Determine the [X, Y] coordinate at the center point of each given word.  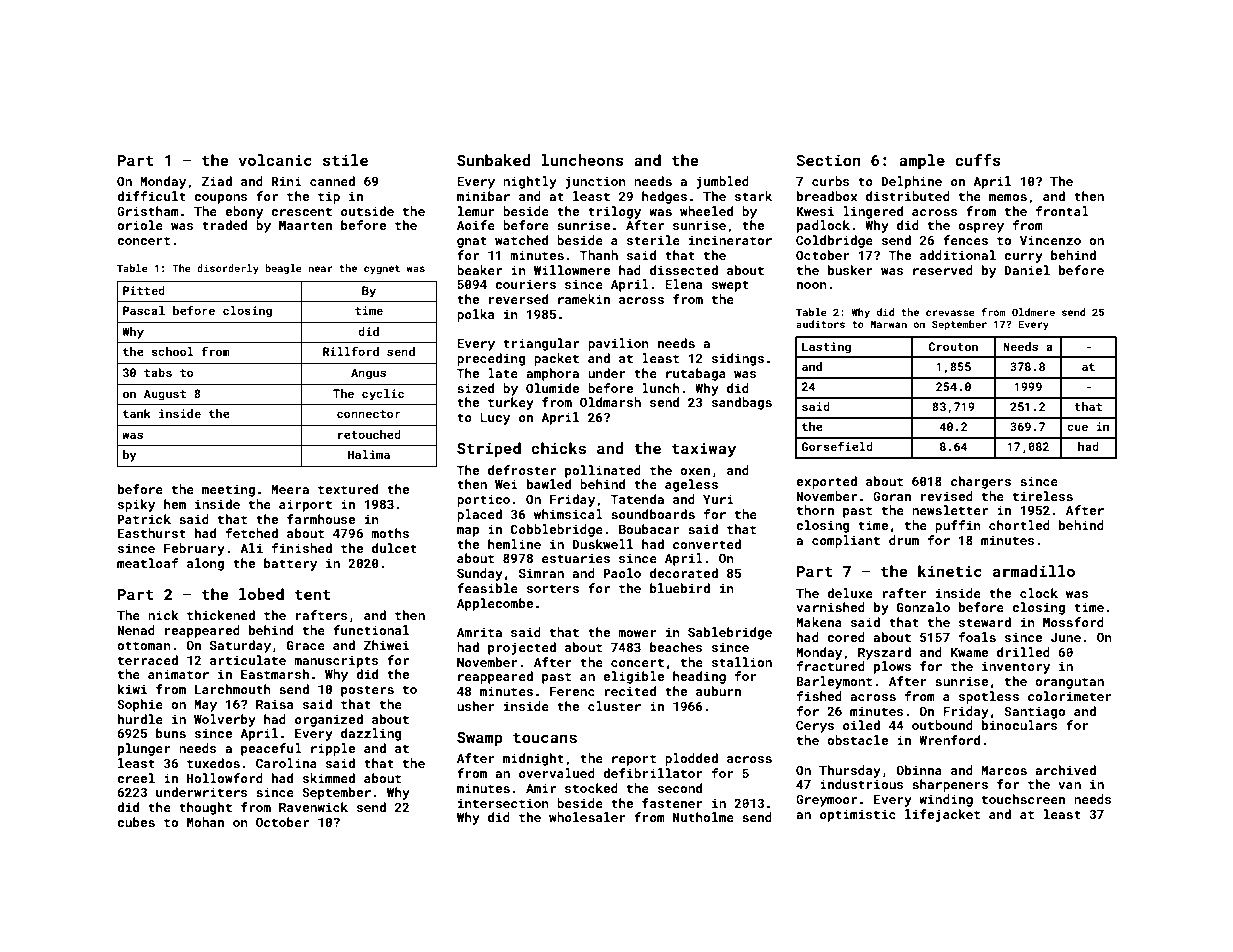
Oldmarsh [610, 402]
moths [390, 533]
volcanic [275, 160]
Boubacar [649, 529]
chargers [981, 482]
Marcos [1004, 770]
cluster [614, 706]
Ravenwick [313, 807]
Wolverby [225, 720]
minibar [483, 196]
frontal [1062, 211]
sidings [738, 359]
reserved [943, 270]
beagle [283, 269]
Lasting [826, 348]
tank [137, 413]
